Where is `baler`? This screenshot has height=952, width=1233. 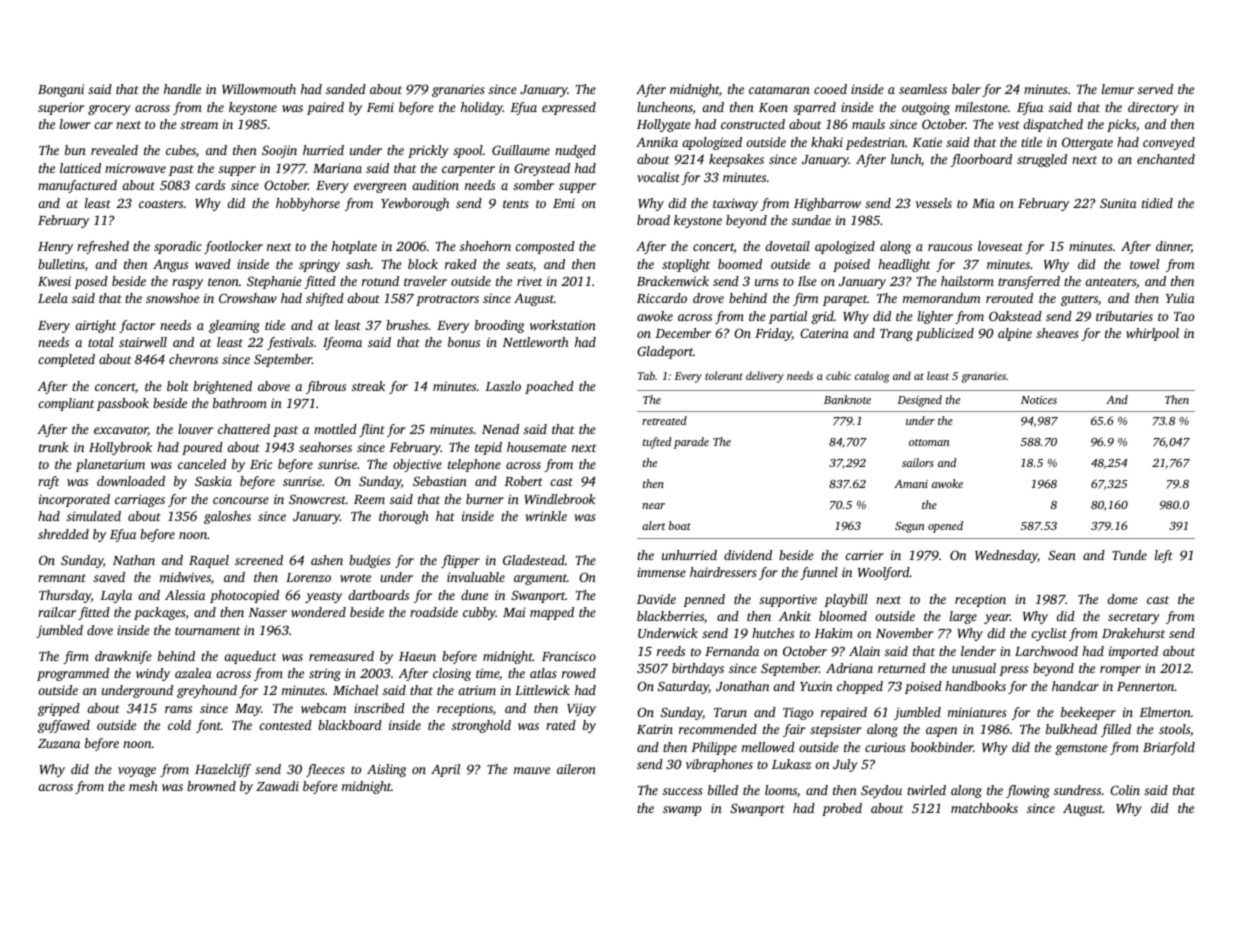
baler is located at coordinates (966, 89).
